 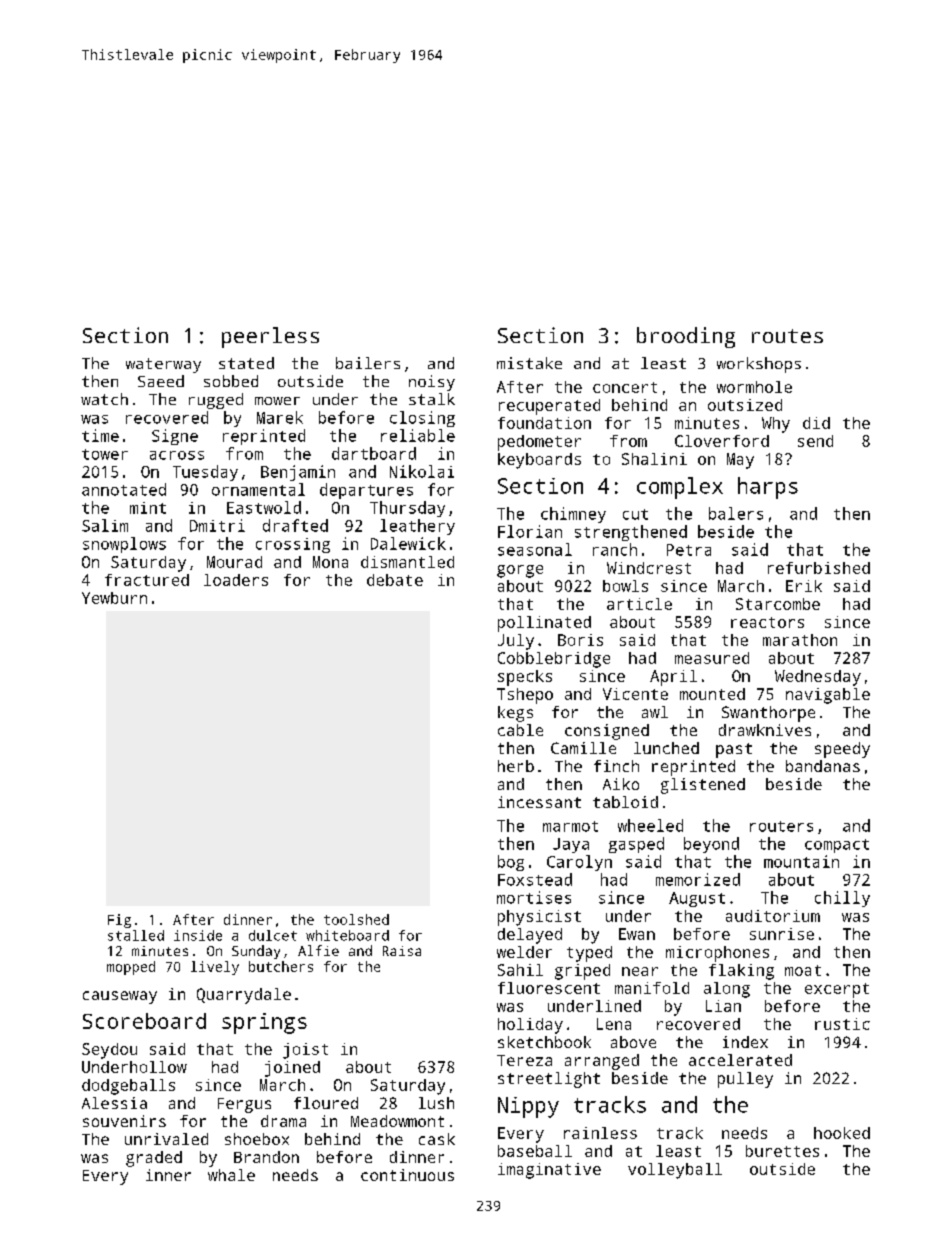 What do you see at coordinates (787, 336) in the screenshot?
I see `routes` at bounding box center [787, 336].
